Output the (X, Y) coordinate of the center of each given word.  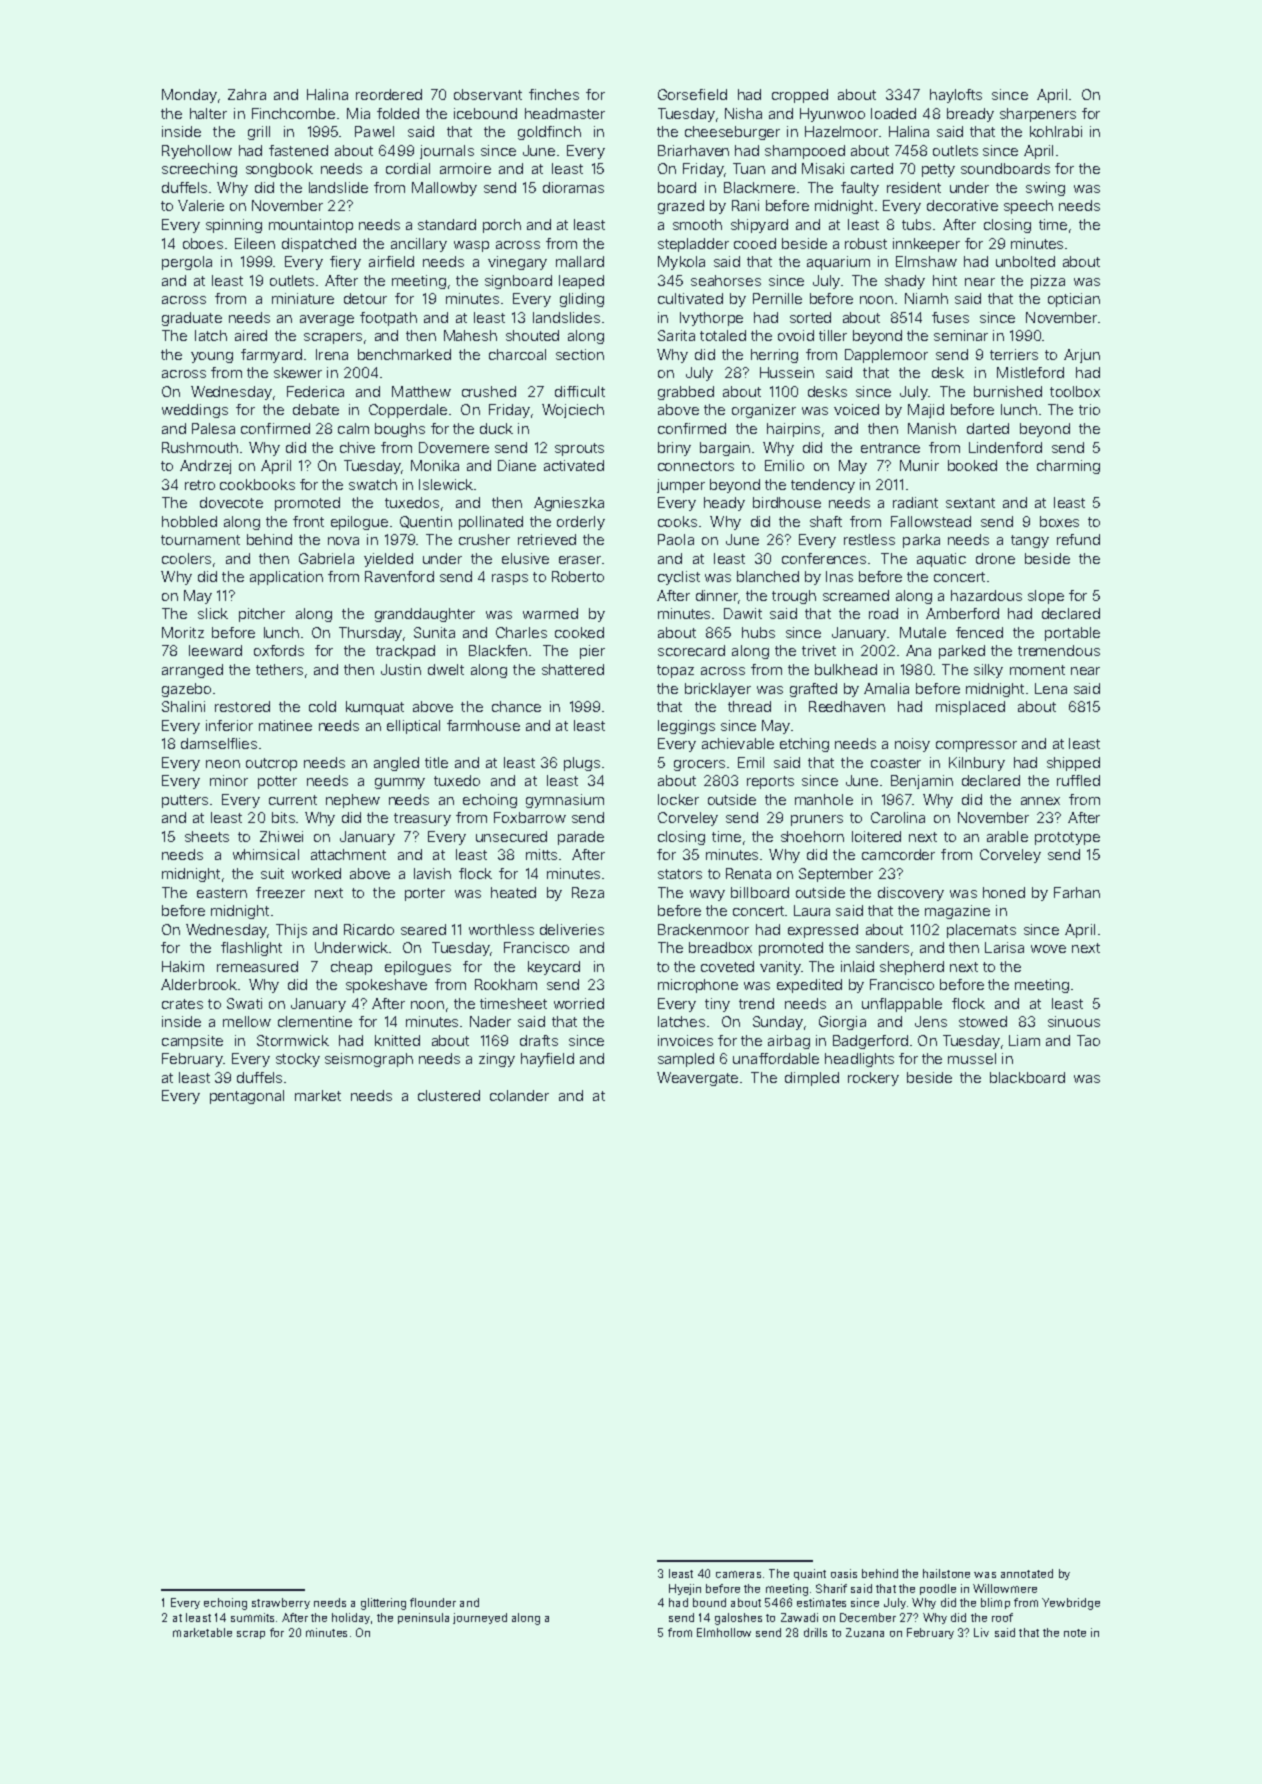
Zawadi (799, 1617)
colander (519, 1095)
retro (200, 485)
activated (574, 465)
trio (1089, 409)
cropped (800, 96)
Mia (358, 113)
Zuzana (865, 1632)
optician (1074, 300)
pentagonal (247, 1097)
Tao (1088, 1040)
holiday (351, 1618)
